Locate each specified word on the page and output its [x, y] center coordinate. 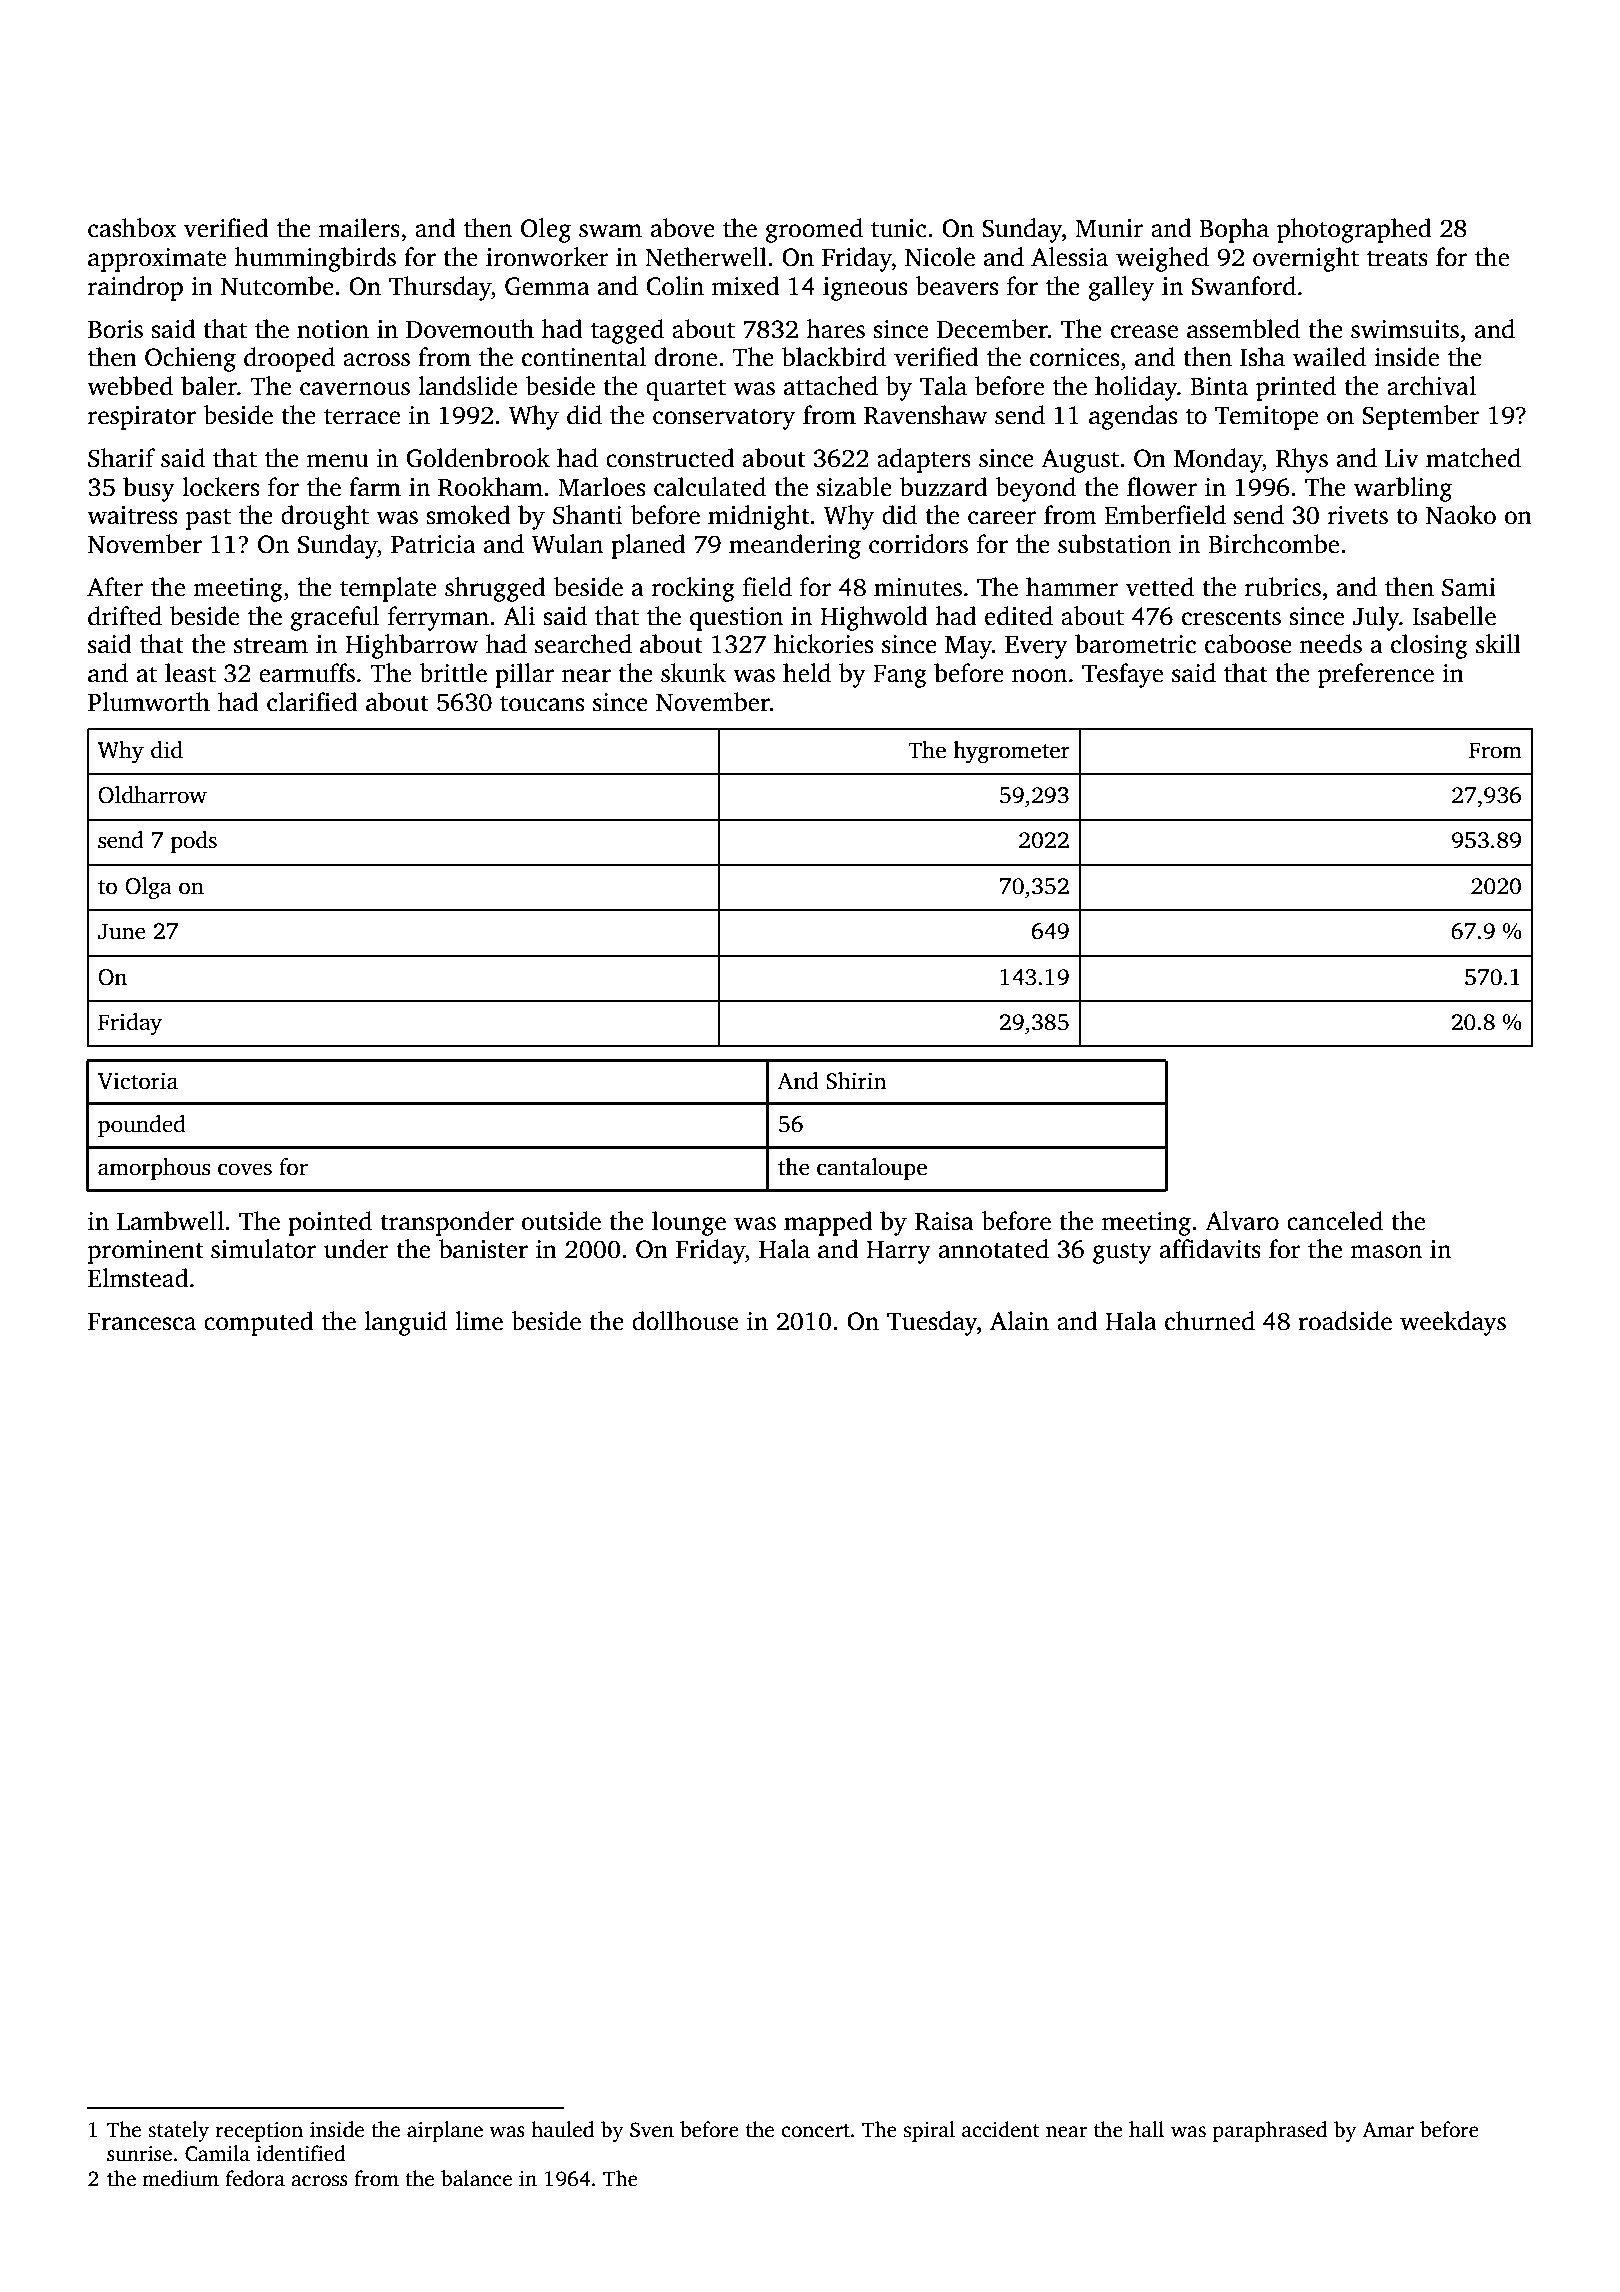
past [208, 519]
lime [479, 1321]
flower [1162, 487]
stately [178, 2131]
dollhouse [685, 1321]
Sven [652, 2130]
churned [1210, 1321]
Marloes [601, 487]
